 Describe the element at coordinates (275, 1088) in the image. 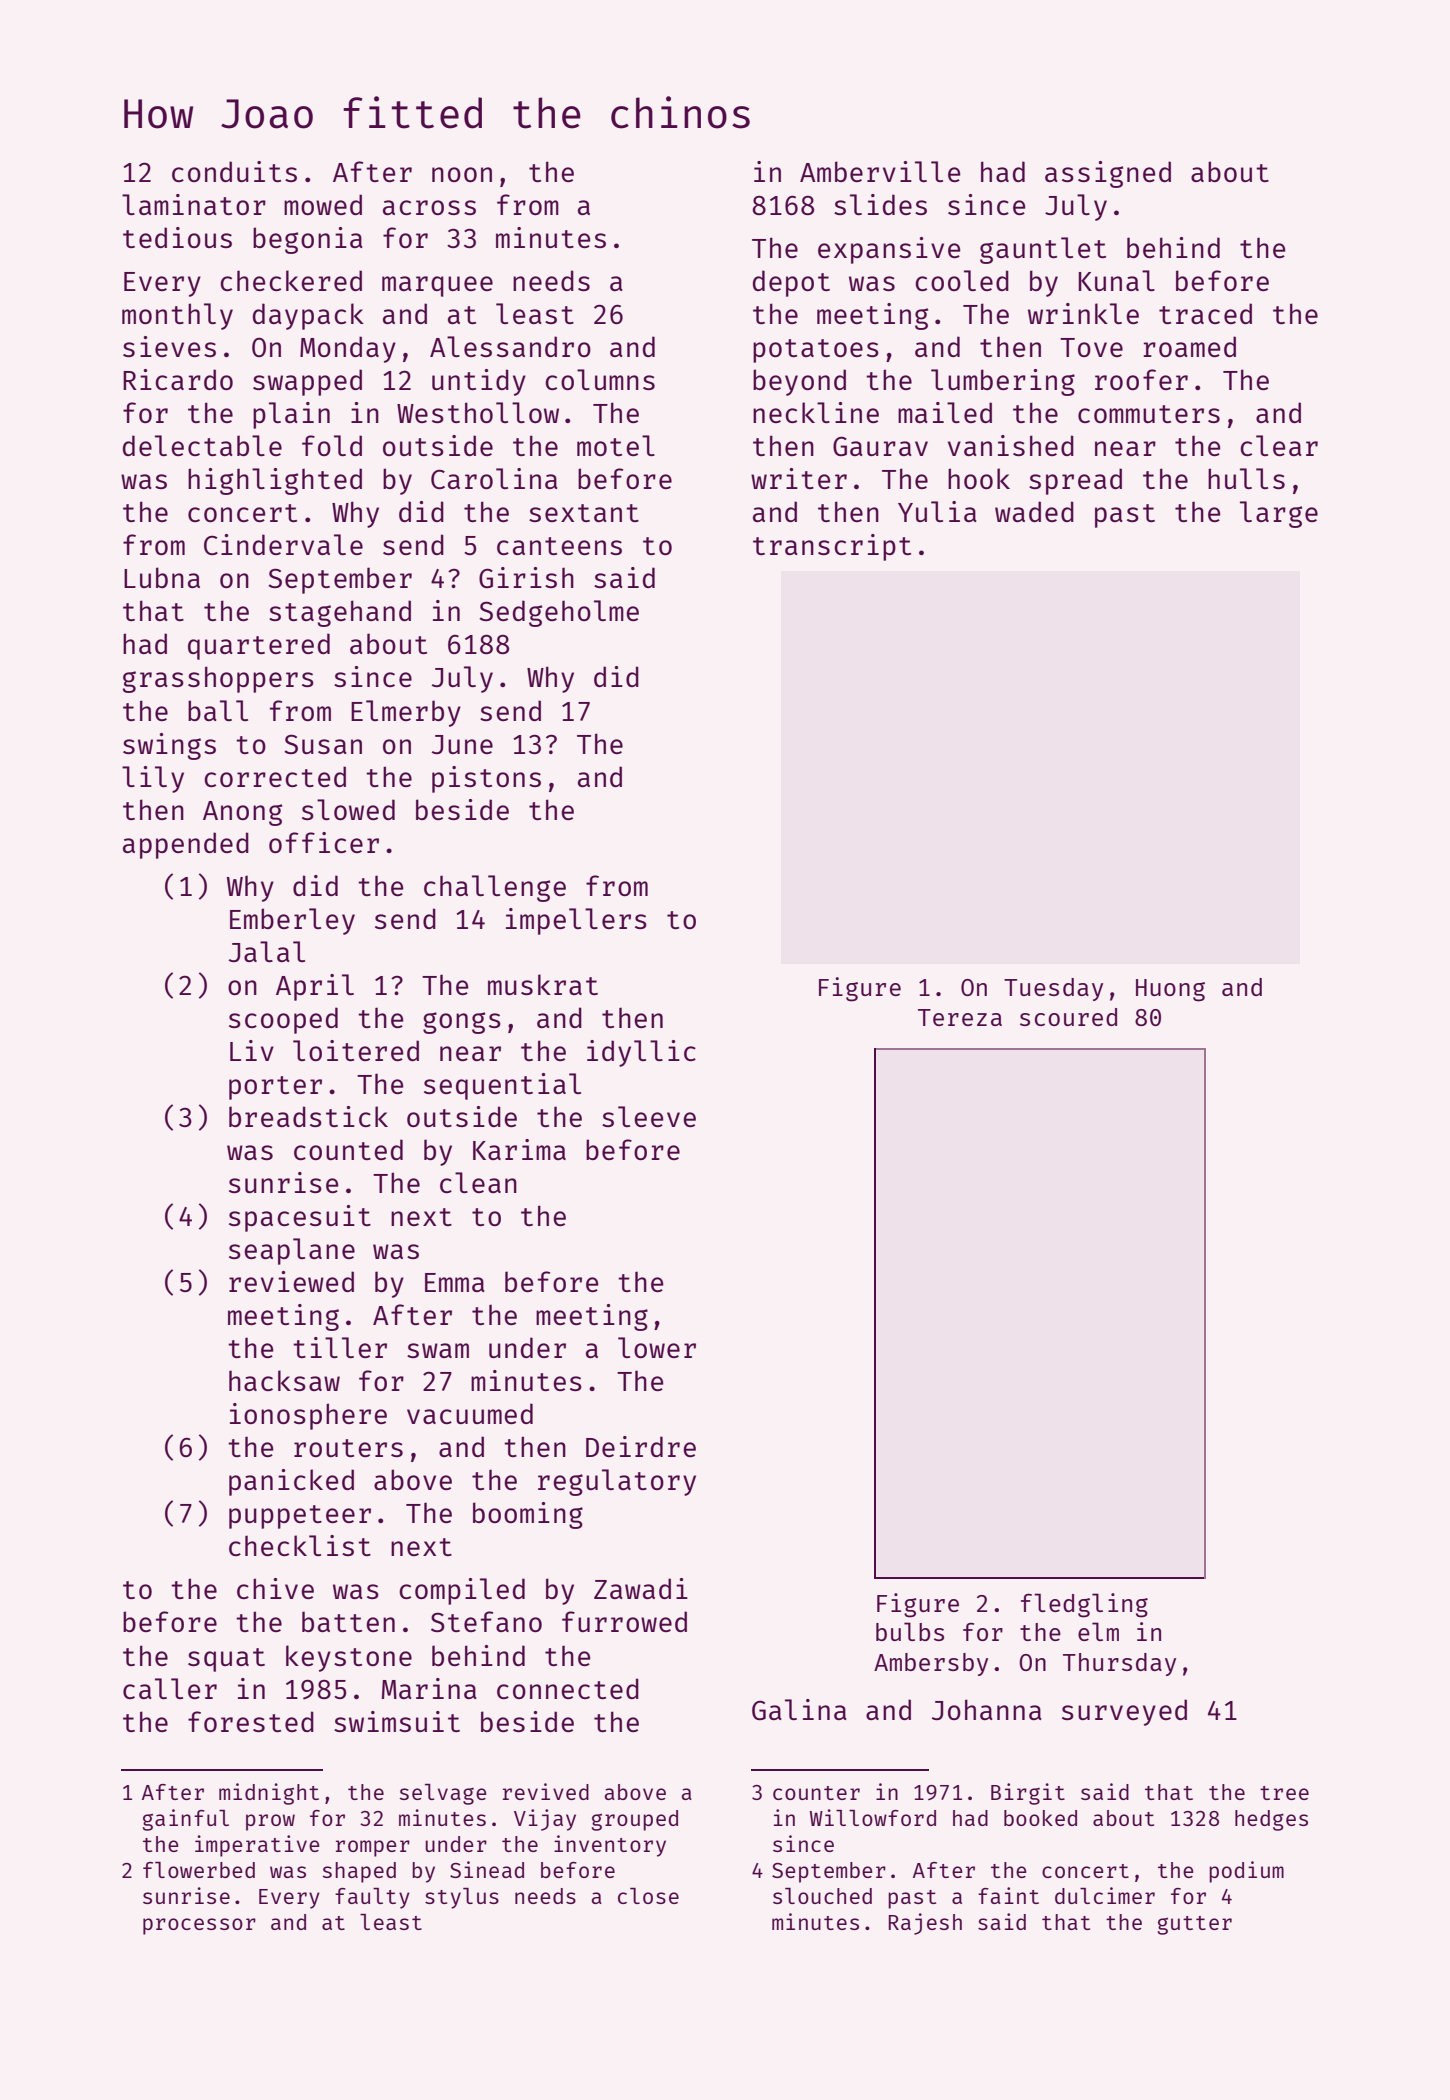

I see `porter` at that location.
